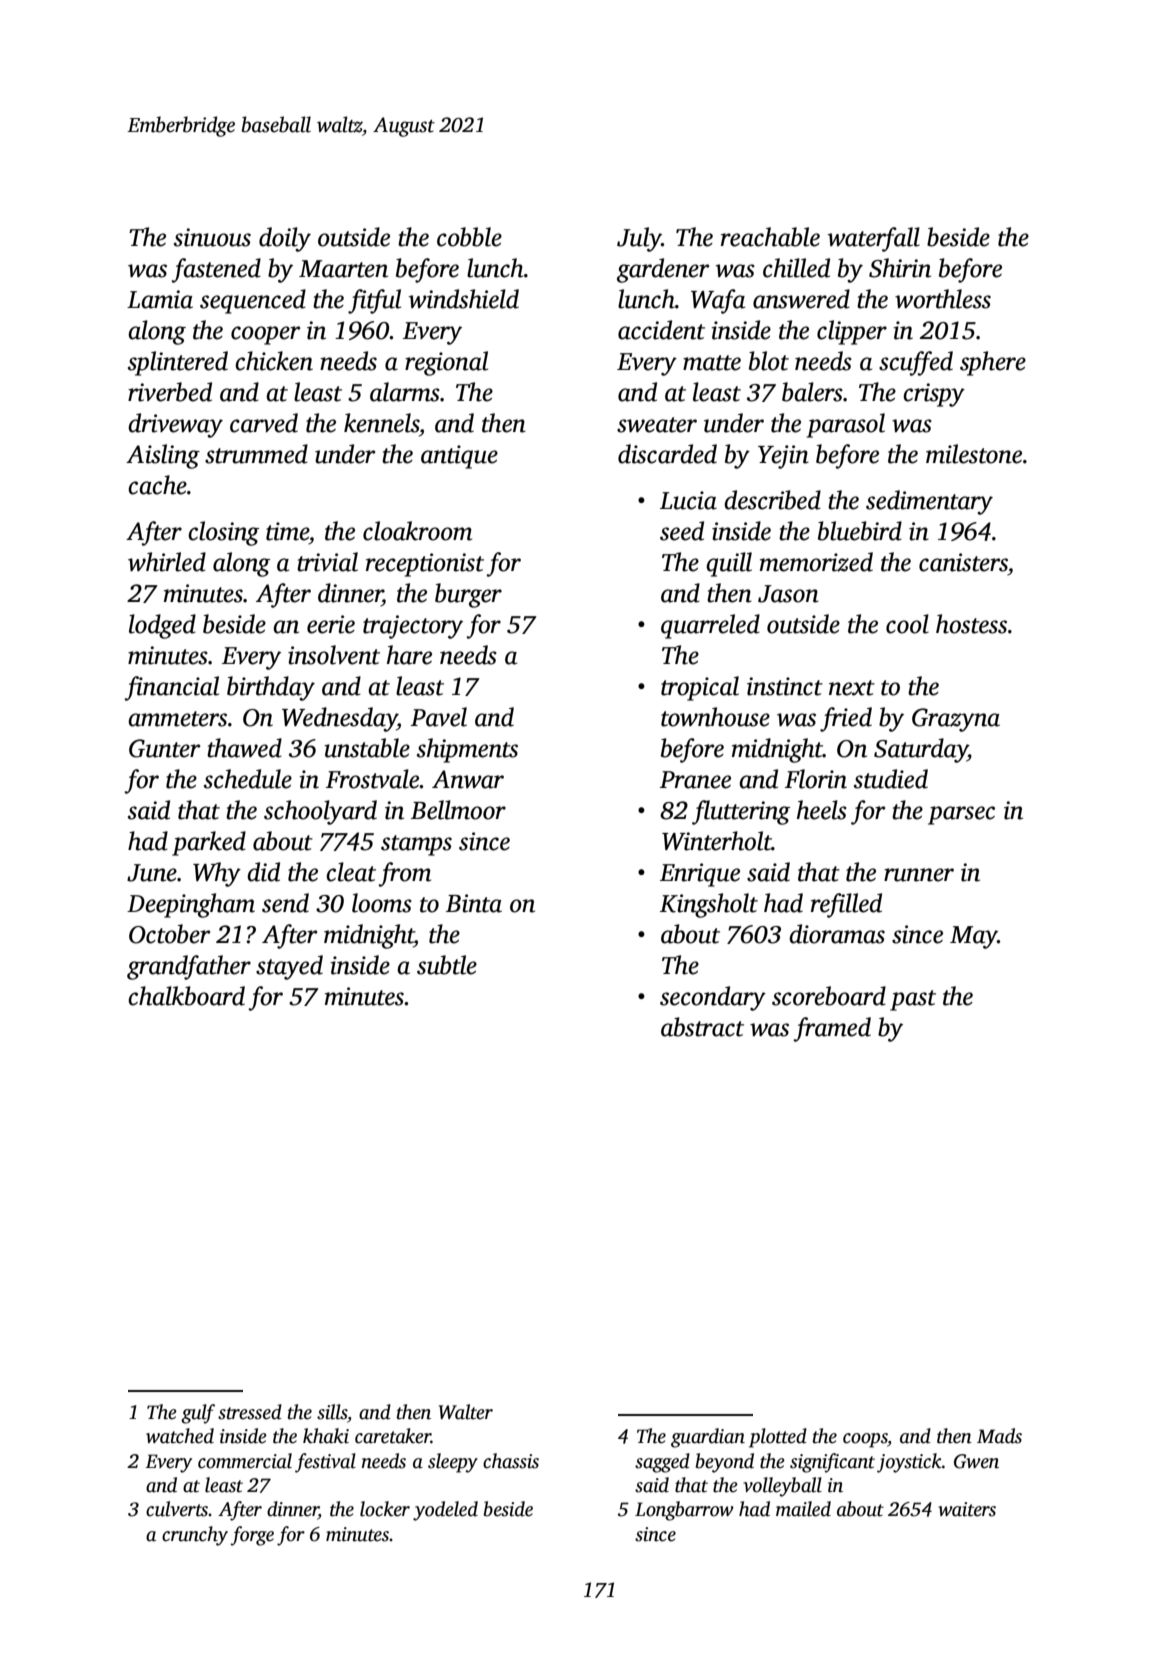  Describe the element at coordinates (469, 237) in the screenshot. I see `cobble` at that location.
